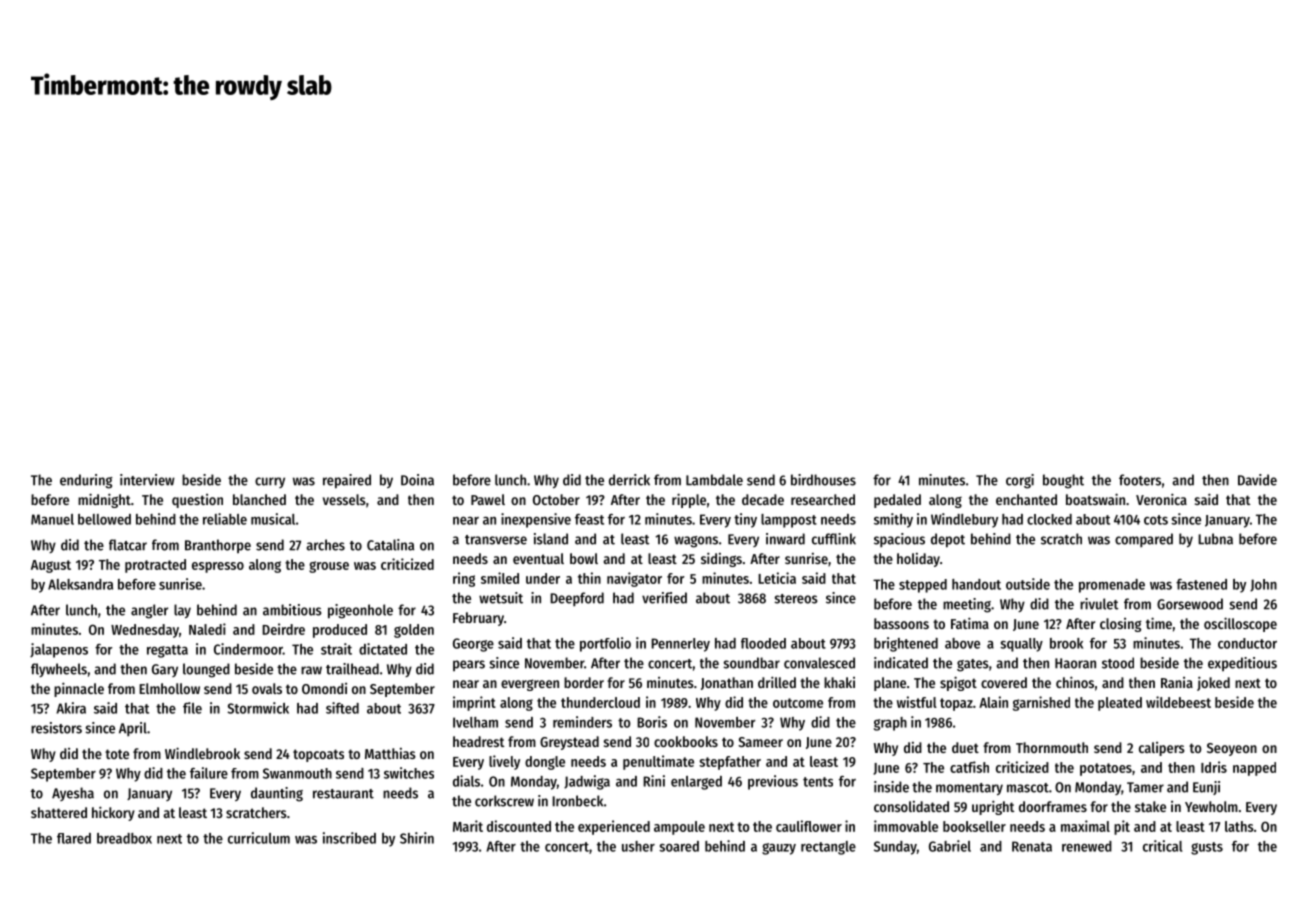  I want to click on expeditious, so click(1242, 664).
